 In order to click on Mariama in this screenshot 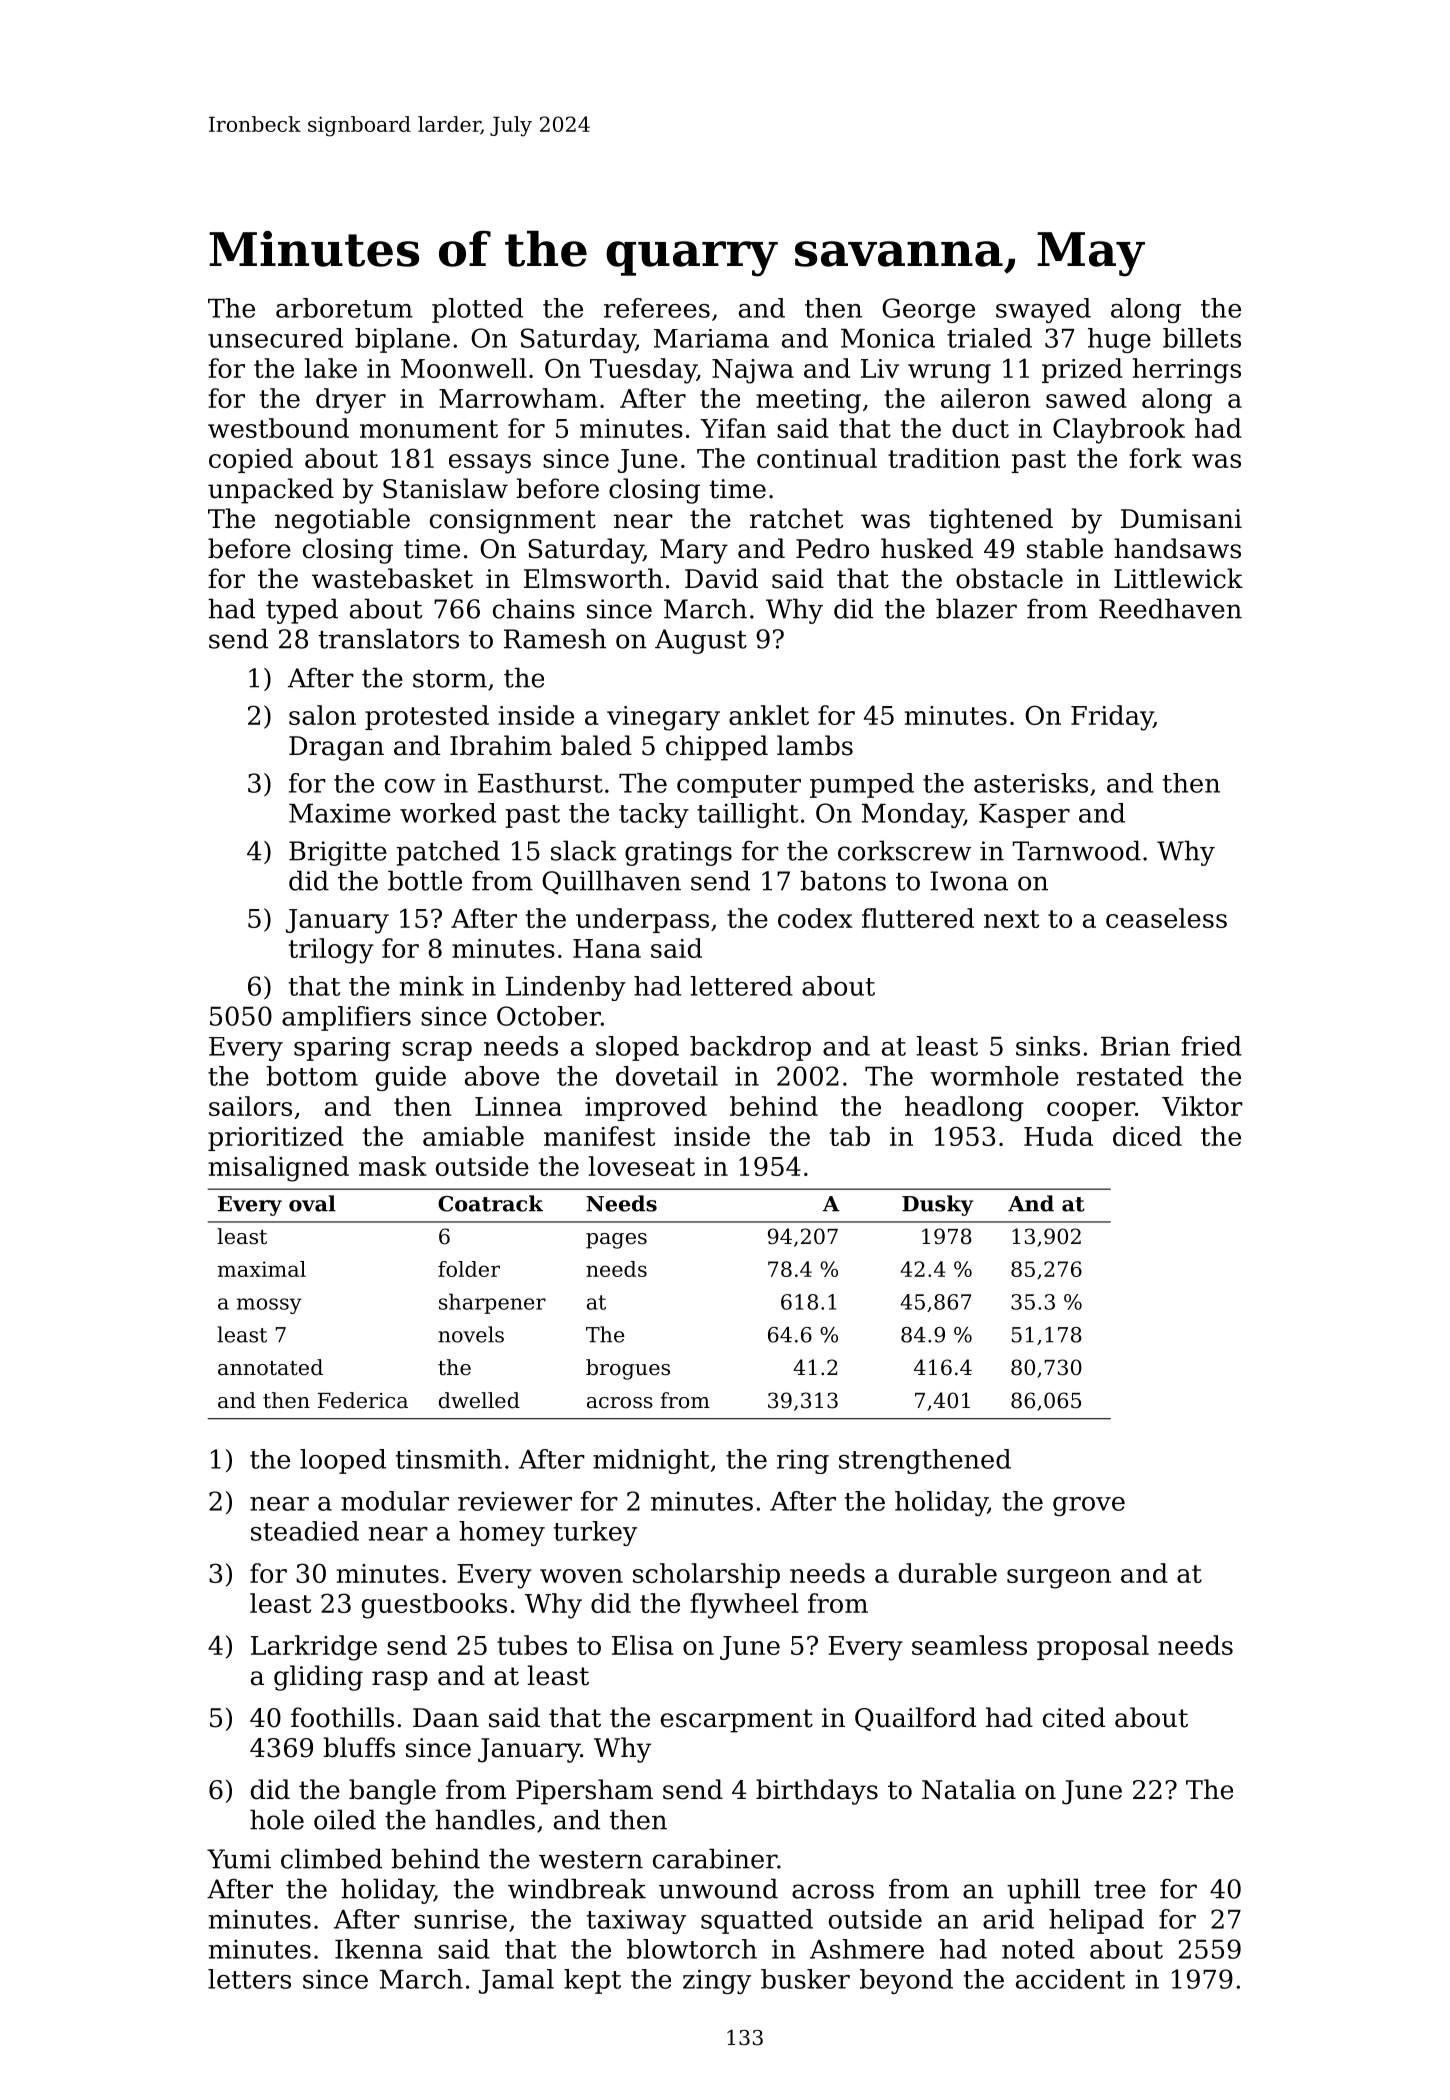, I will do `click(711, 338)`.
